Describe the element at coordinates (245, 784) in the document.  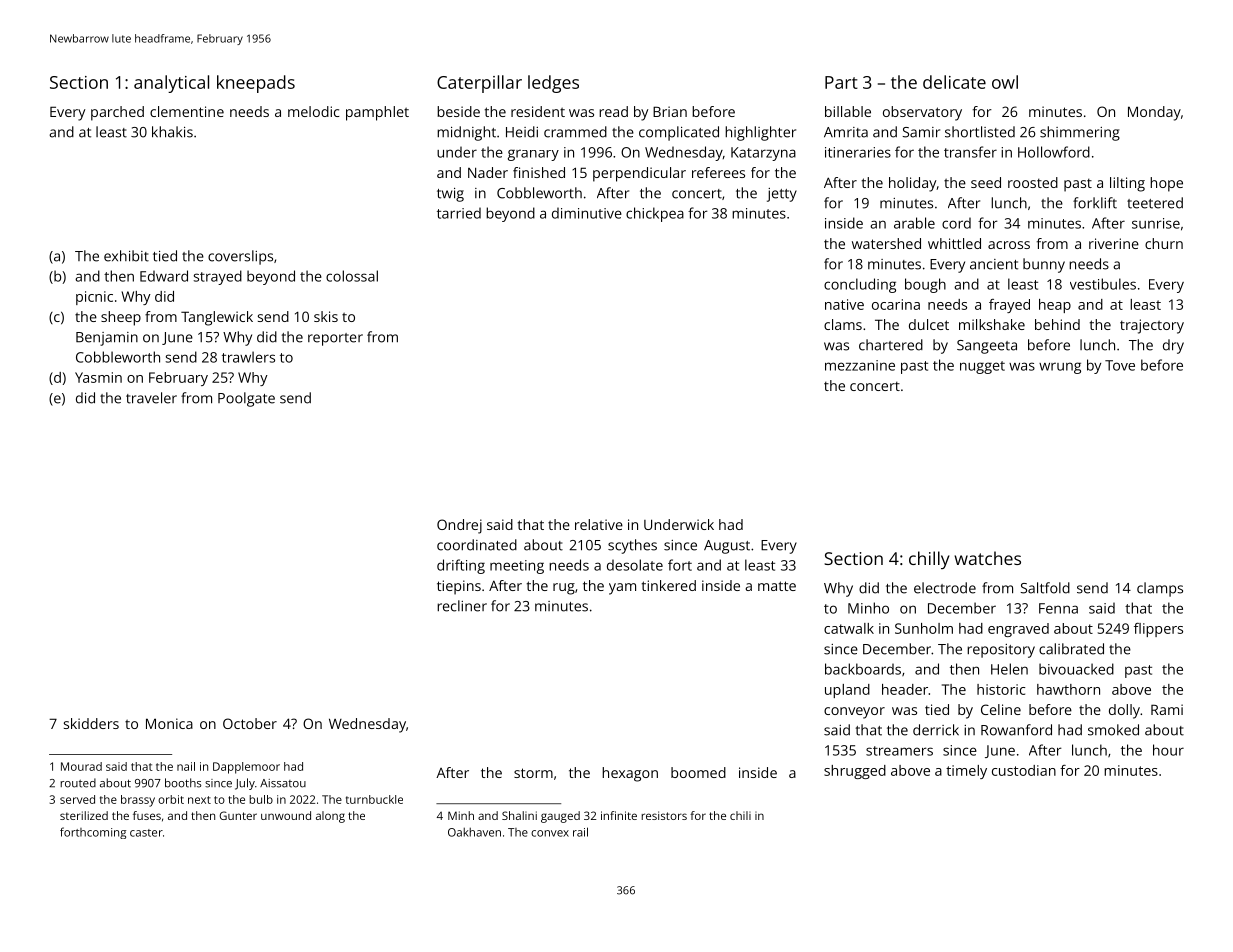
I see `July` at that location.
